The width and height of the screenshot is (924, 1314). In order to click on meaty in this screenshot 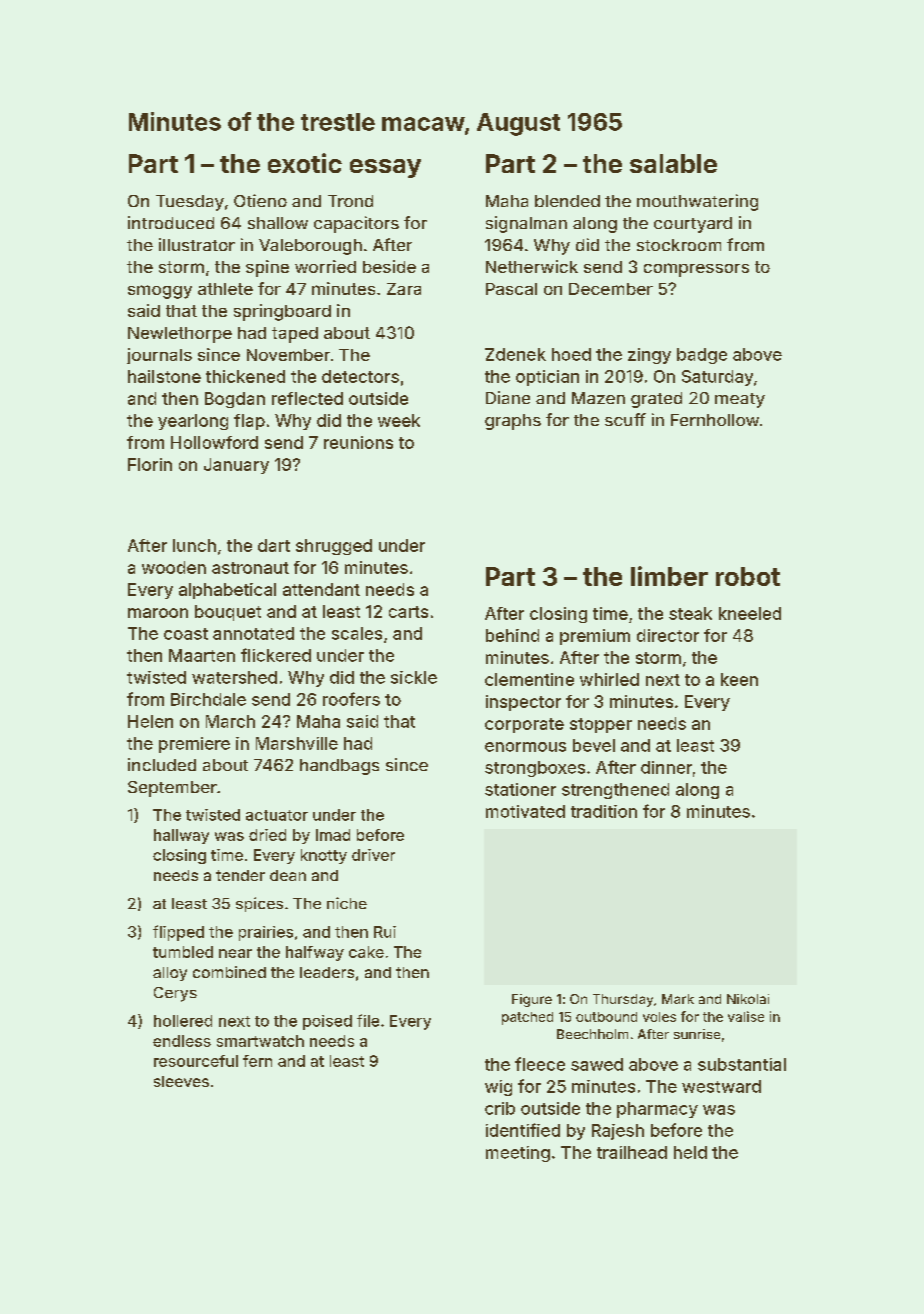, I will do `click(740, 400)`.
